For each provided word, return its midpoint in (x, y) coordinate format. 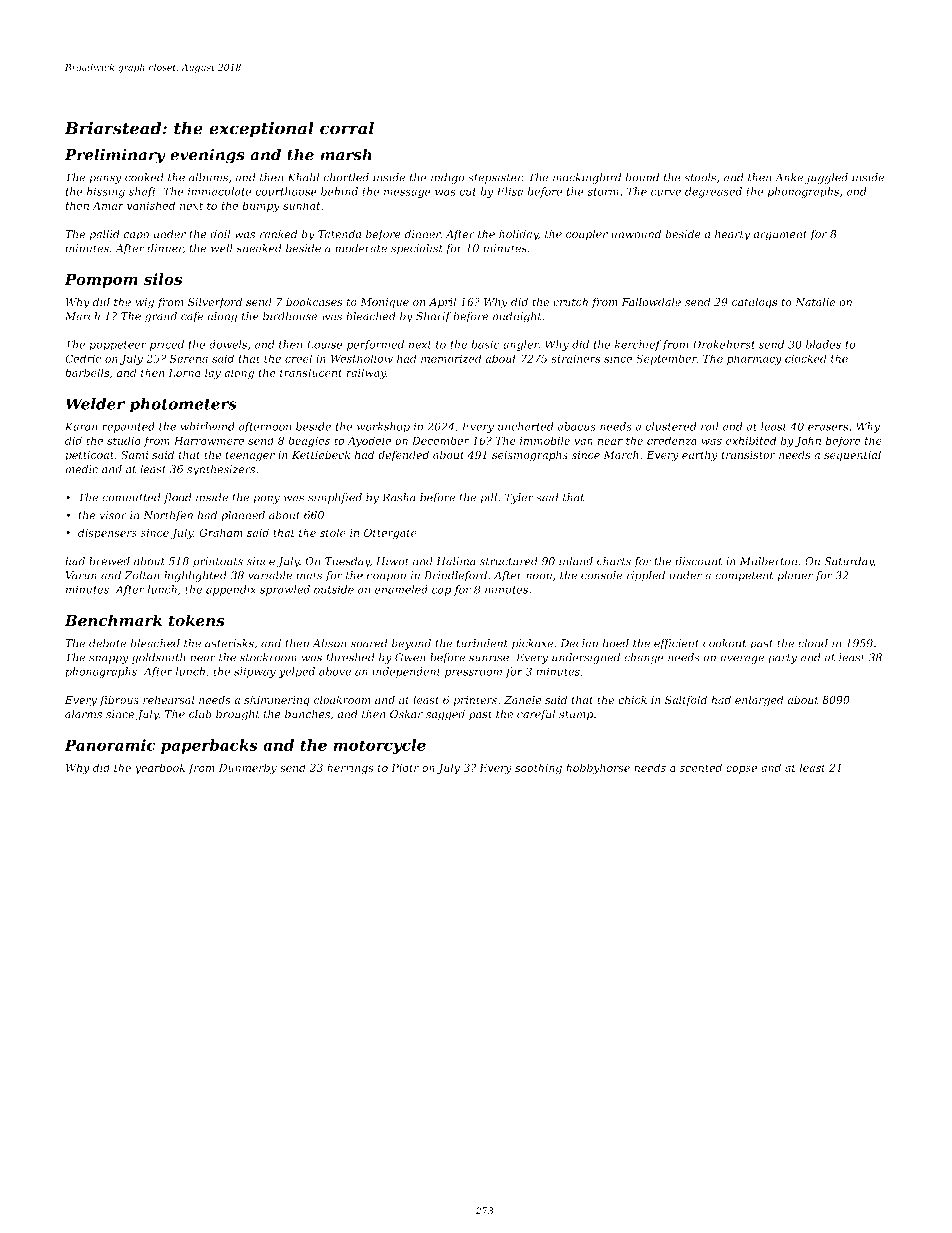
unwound (636, 234)
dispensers (107, 533)
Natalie (815, 301)
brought (238, 715)
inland (576, 561)
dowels (228, 344)
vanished (151, 205)
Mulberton (768, 561)
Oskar (406, 714)
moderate (361, 248)
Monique (384, 303)
